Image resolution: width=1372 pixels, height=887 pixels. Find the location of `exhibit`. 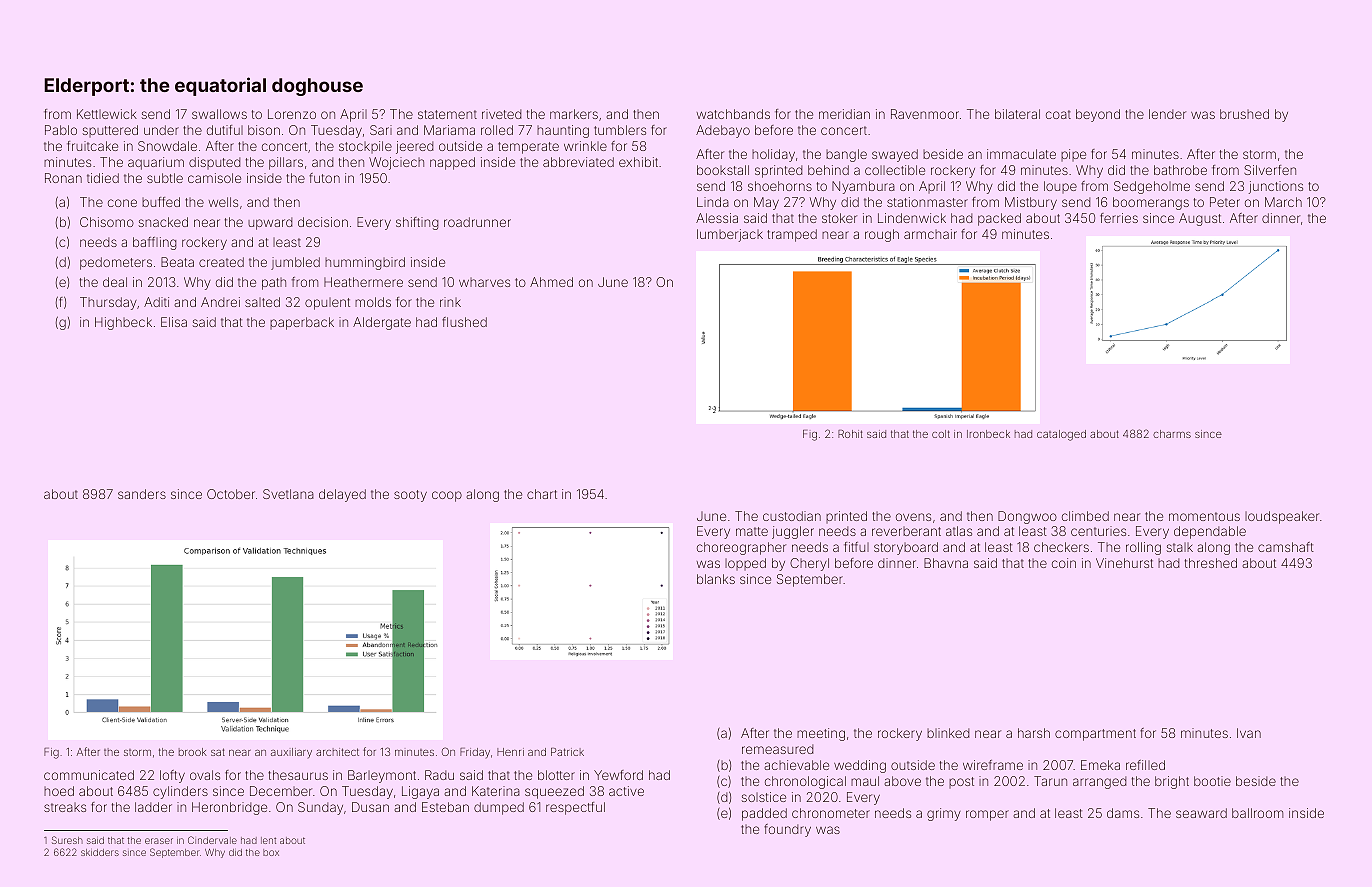

exhibit is located at coordinates (638, 162).
